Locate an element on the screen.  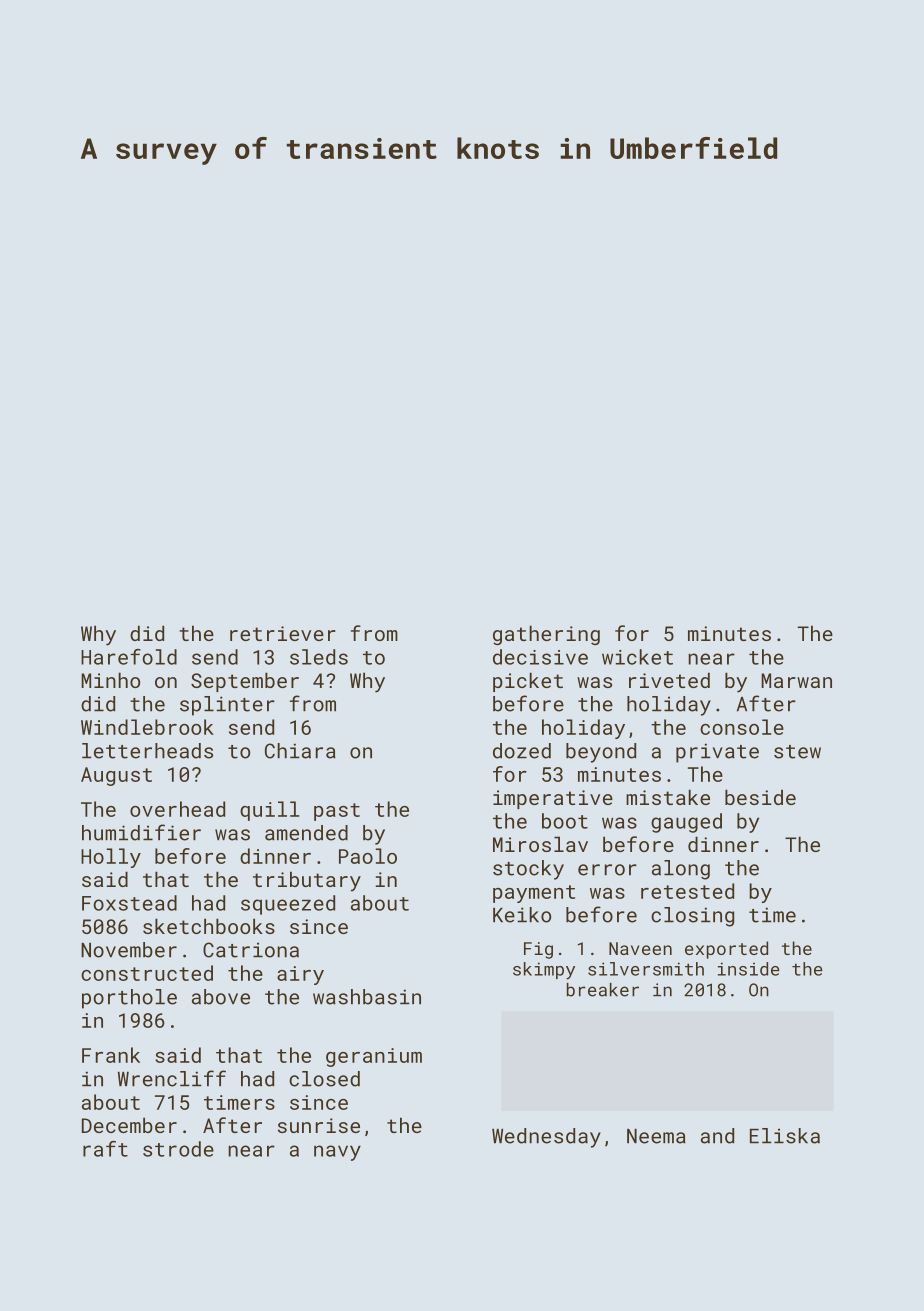
along is located at coordinates (681, 870).
